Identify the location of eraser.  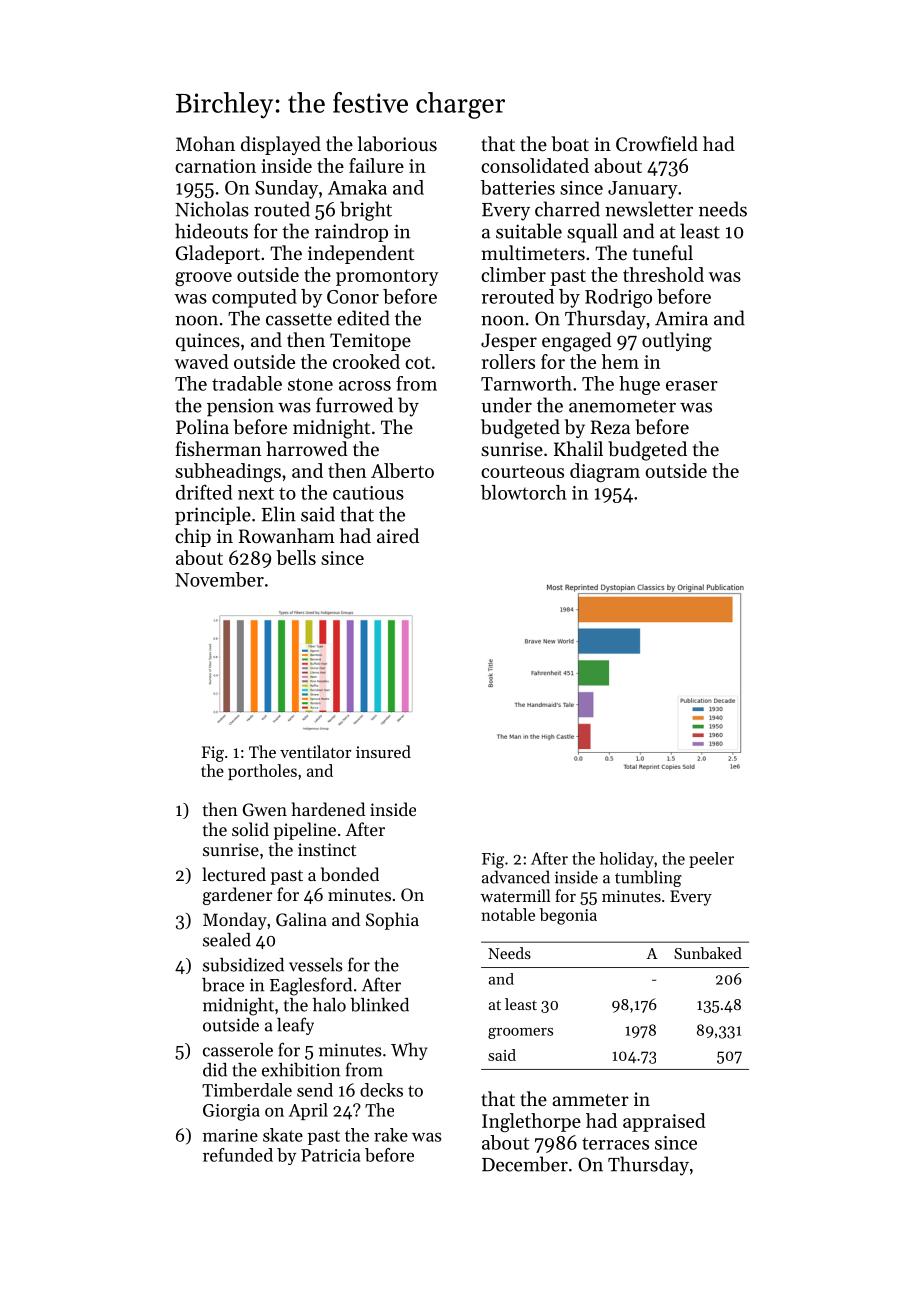
(692, 386).
